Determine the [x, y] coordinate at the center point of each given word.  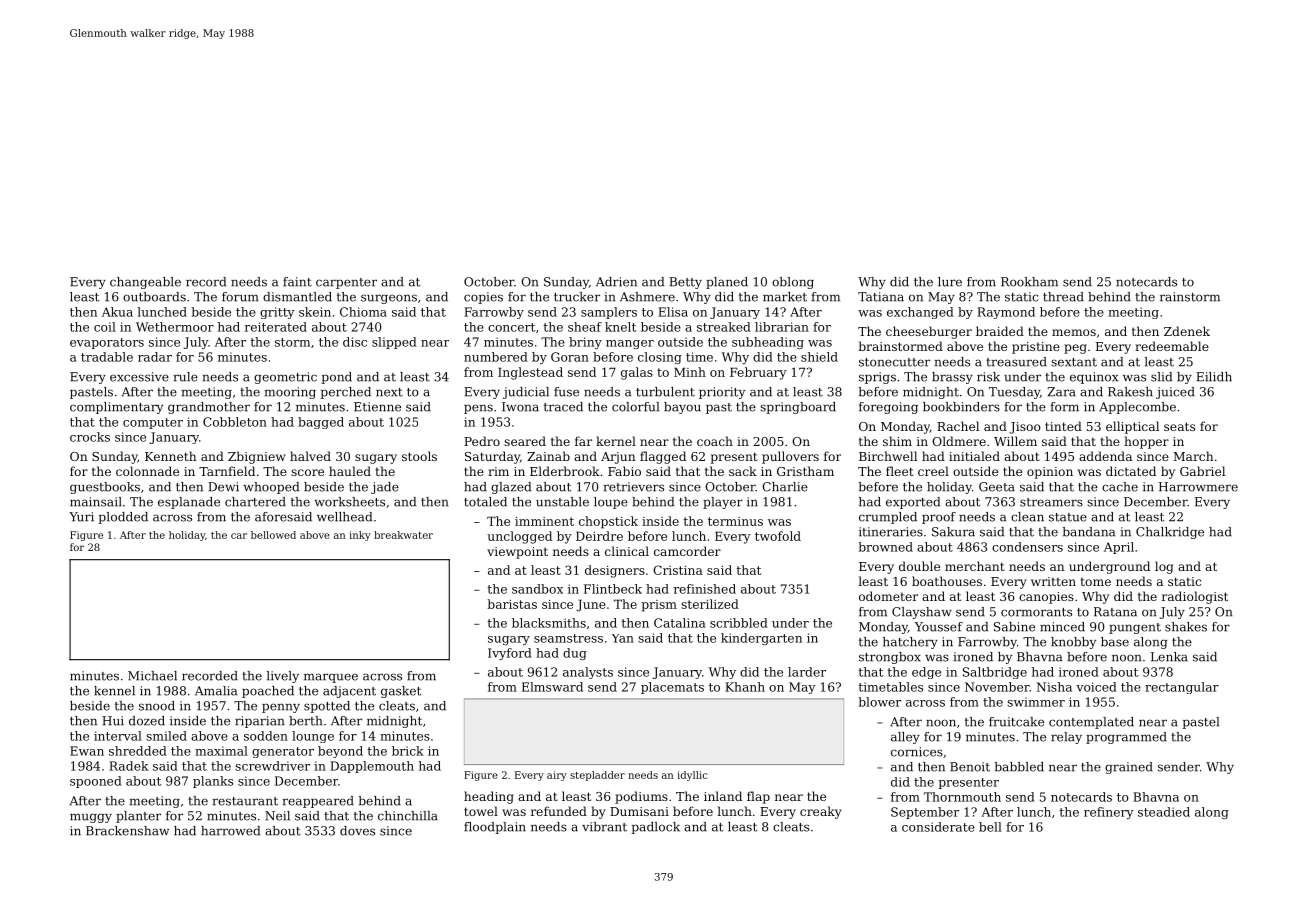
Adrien [616, 282]
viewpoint [517, 553]
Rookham [1029, 282]
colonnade [147, 471]
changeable [145, 283]
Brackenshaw [127, 831]
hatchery [910, 643]
